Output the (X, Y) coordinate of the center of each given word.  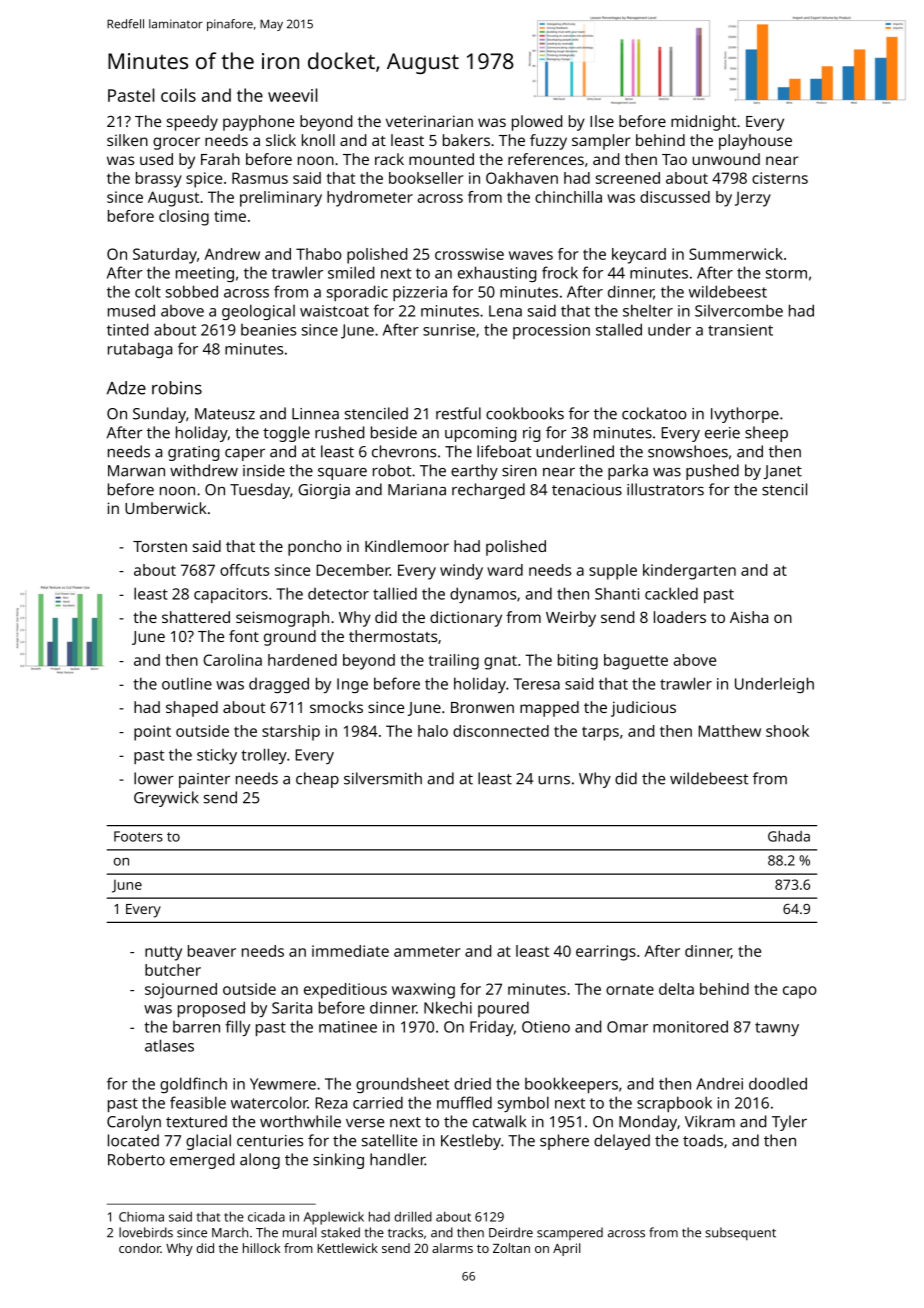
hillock (261, 1248)
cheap (317, 780)
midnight (704, 123)
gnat (500, 662)
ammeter (427, 951)
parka (628, 472)
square (342, 474)
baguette (636, 662)
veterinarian (429, 121)
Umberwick (166, 508)
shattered (196, 617)
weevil (293, 95)
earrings (606, 953)
